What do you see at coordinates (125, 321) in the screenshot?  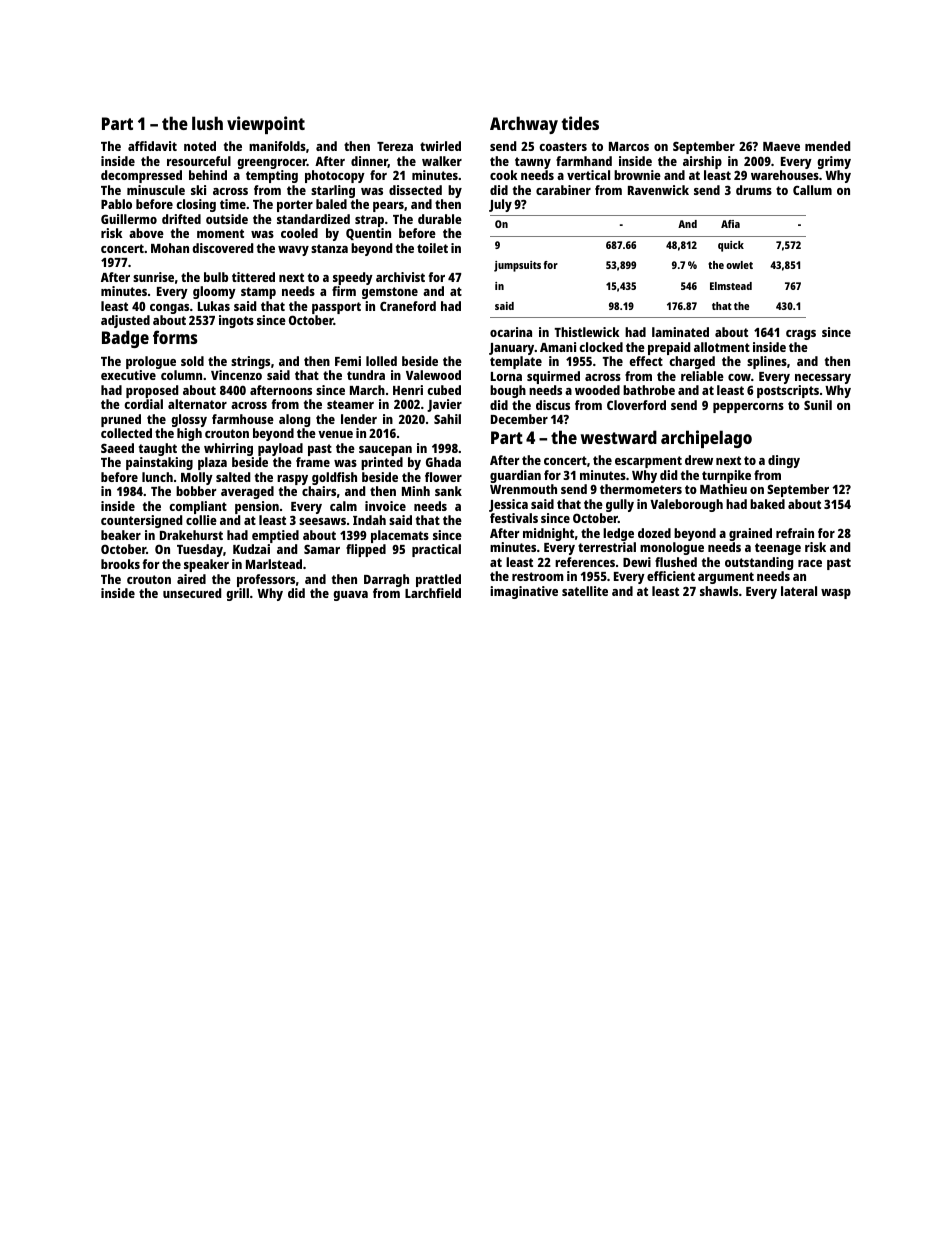 I see `adjusted` at bounding box center [125, 321].
